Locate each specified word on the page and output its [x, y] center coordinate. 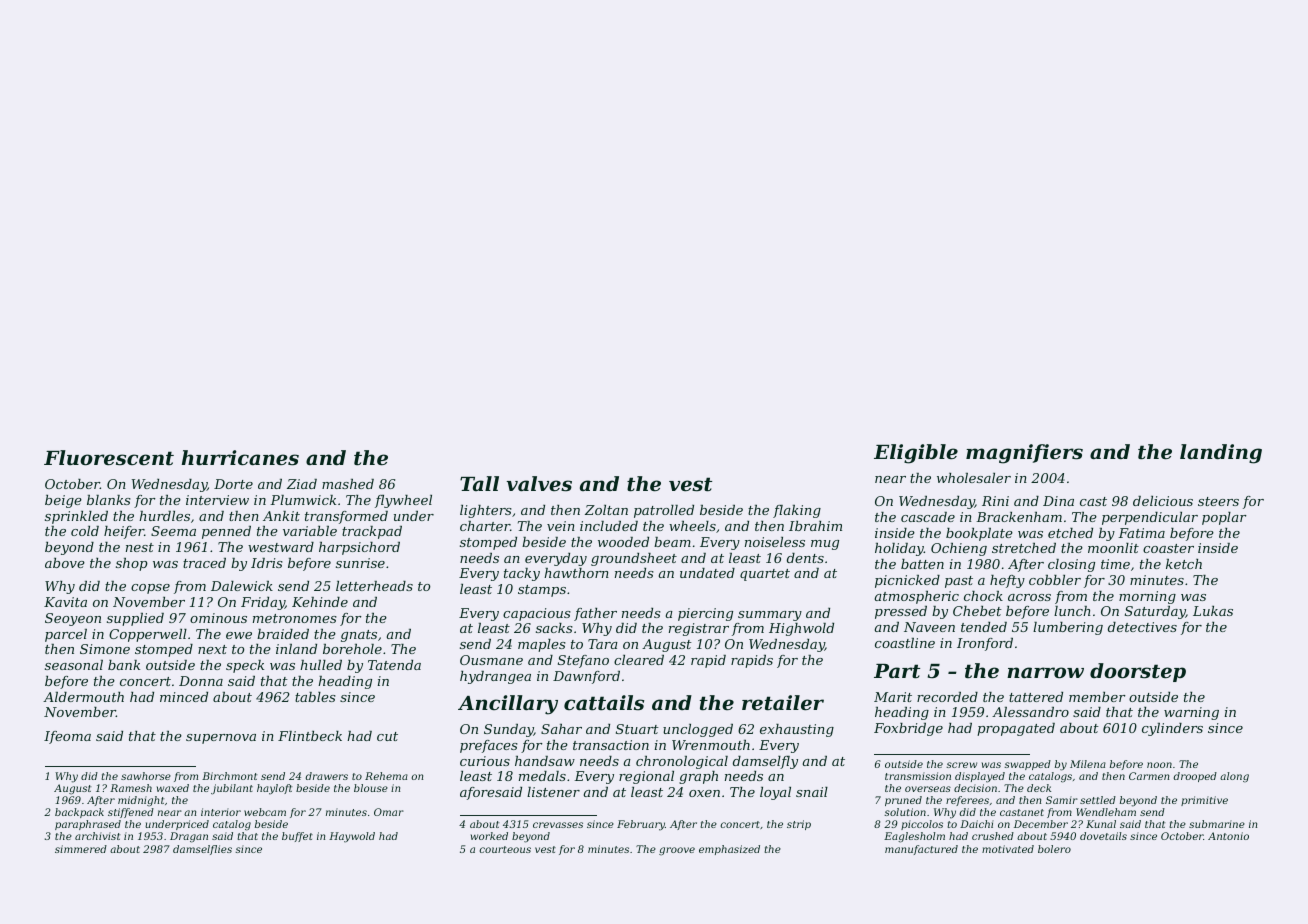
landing [1221, 454]
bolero [1054, 849]
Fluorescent [109, 458]
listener [553, 792]
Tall [479, 483]
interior [221, 812]
